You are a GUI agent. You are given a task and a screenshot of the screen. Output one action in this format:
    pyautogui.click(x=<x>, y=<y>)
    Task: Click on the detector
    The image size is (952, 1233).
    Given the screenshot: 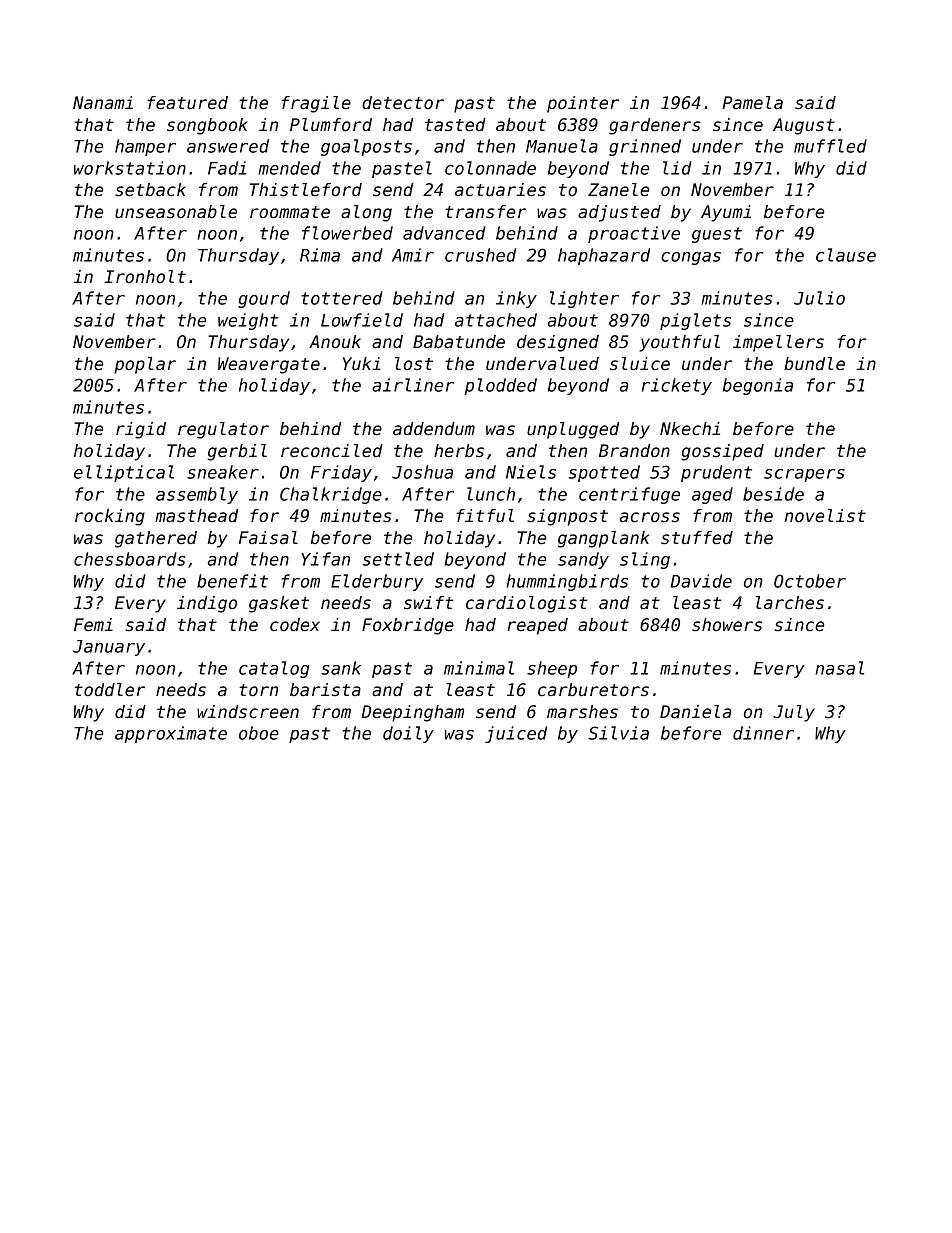 What is the action you would take?
    pyautogui.click(x=403, y=103)
